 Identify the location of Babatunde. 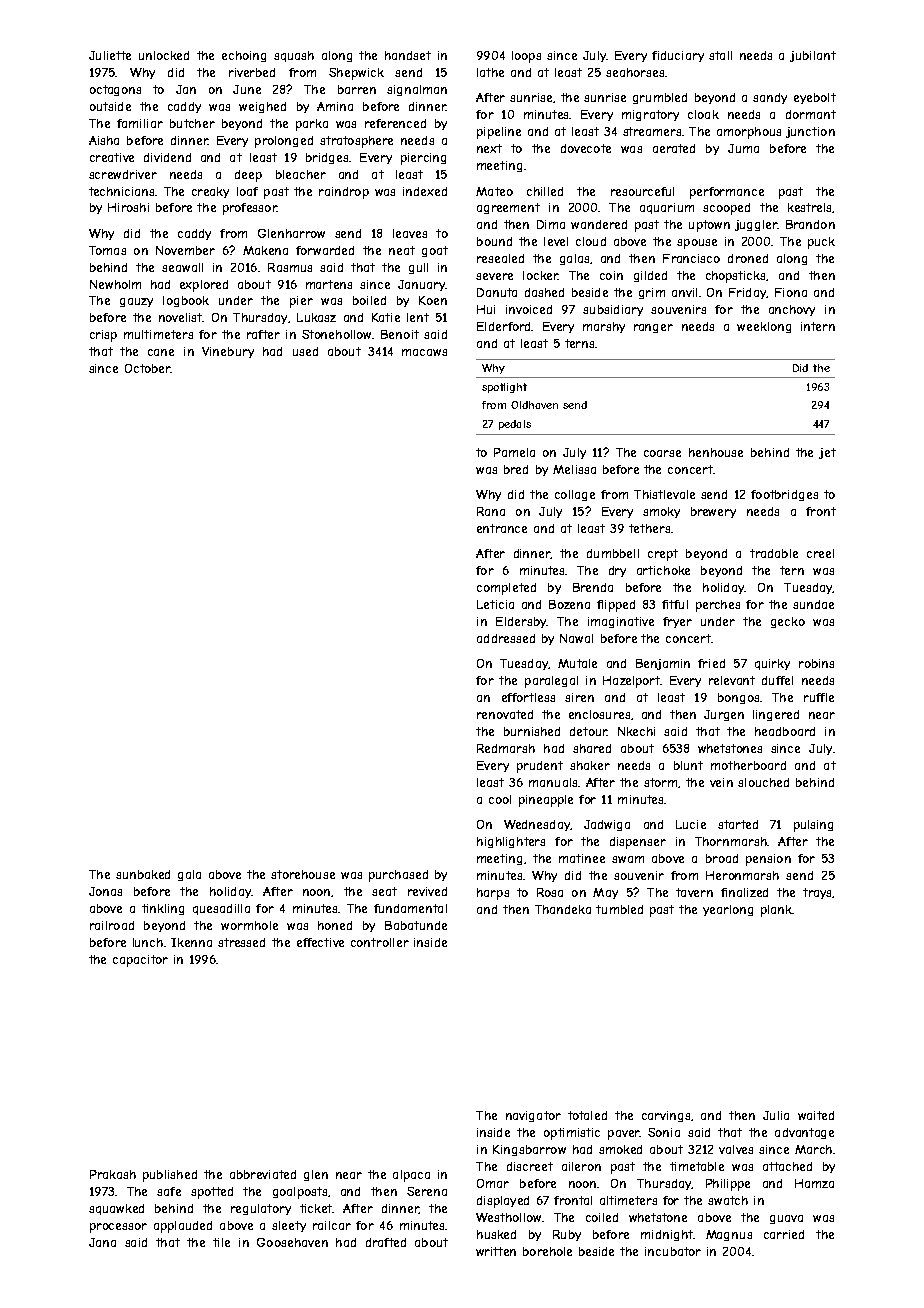
(416, 925).
